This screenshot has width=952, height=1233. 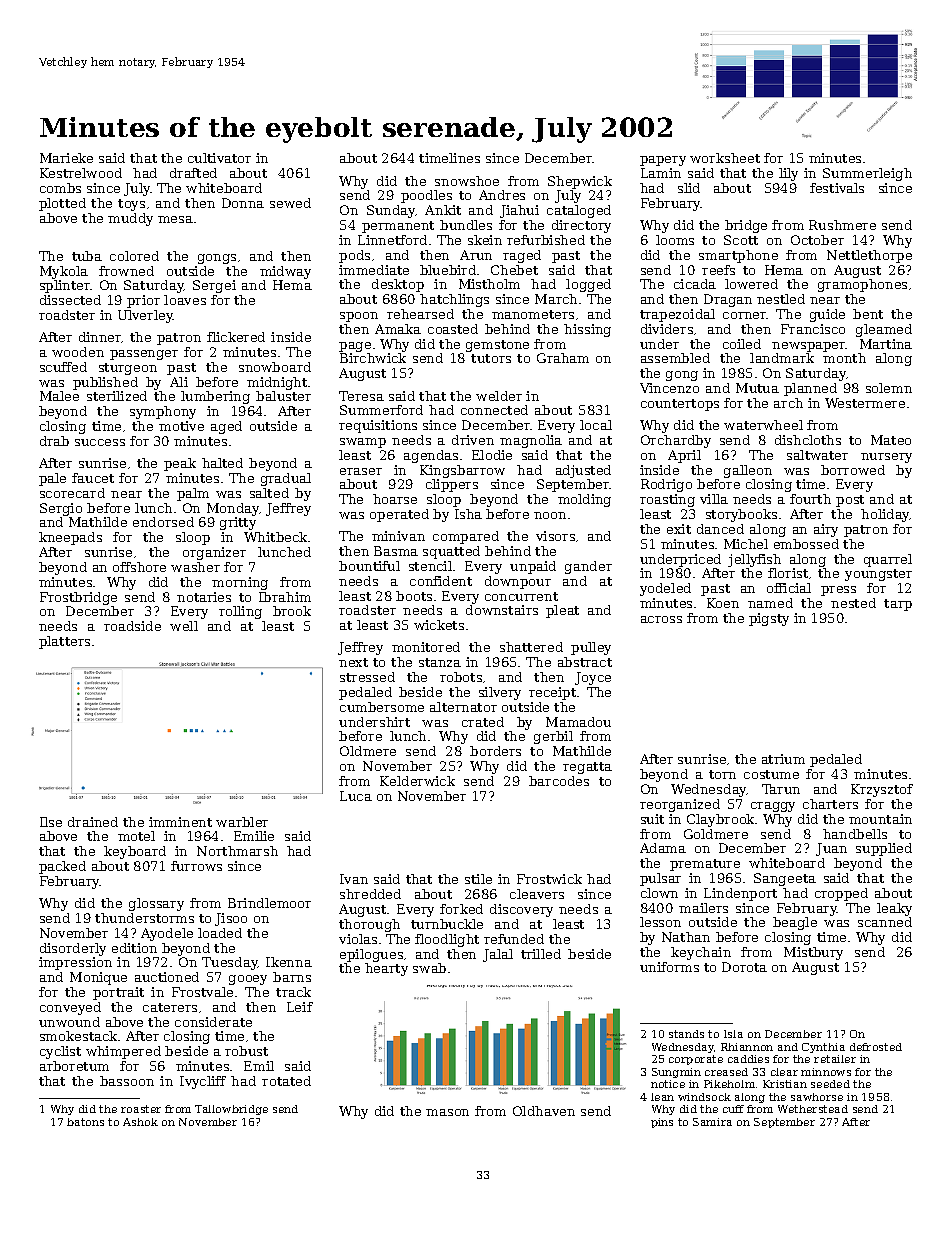 What do you see at coordinates (544, 1111) in the screenshot?
I see `Oldhaven` at bounding box center [544, 1111].
